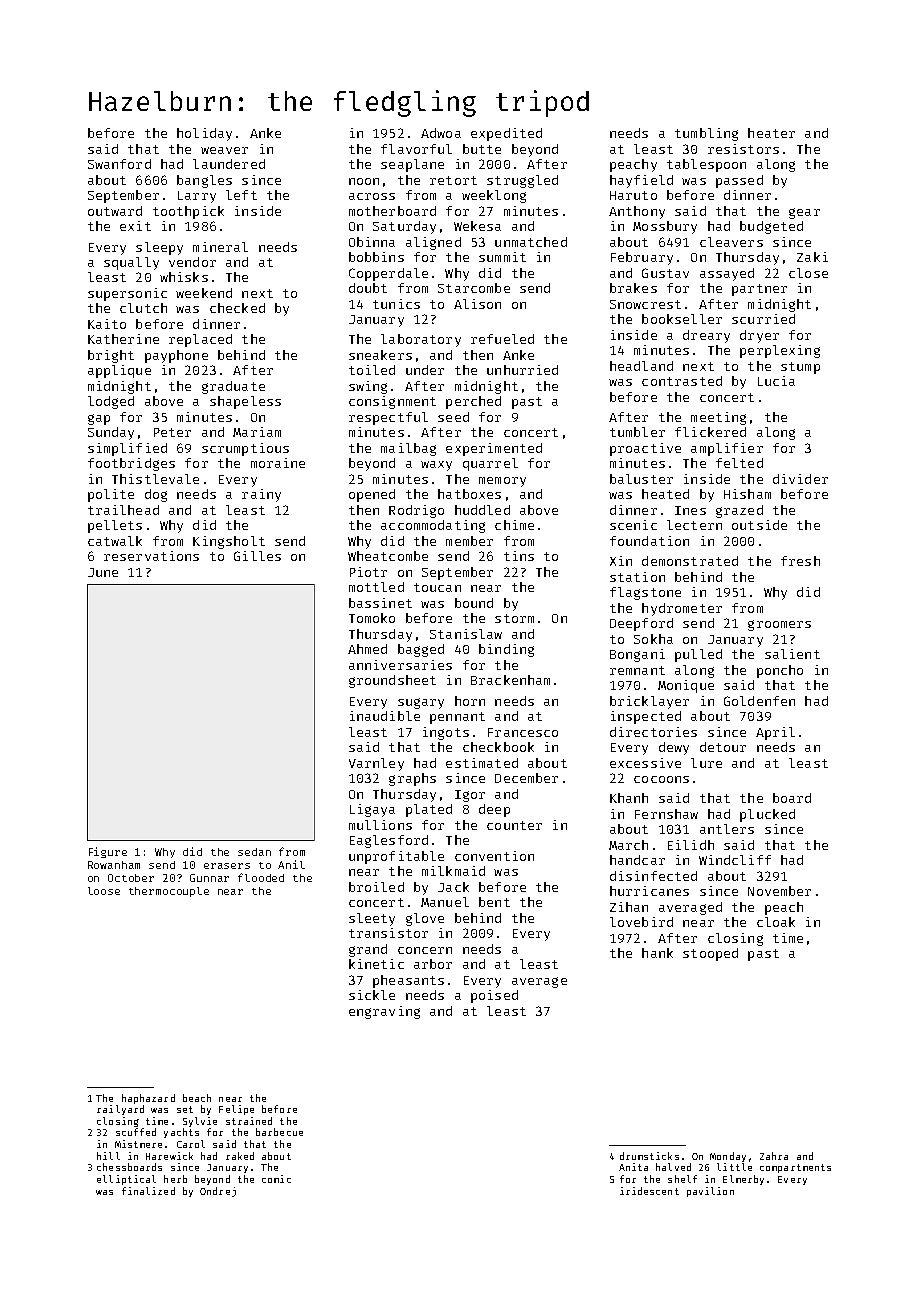 This document has width=924, height=1308. I want to click on expedited, so click(506, 134).
